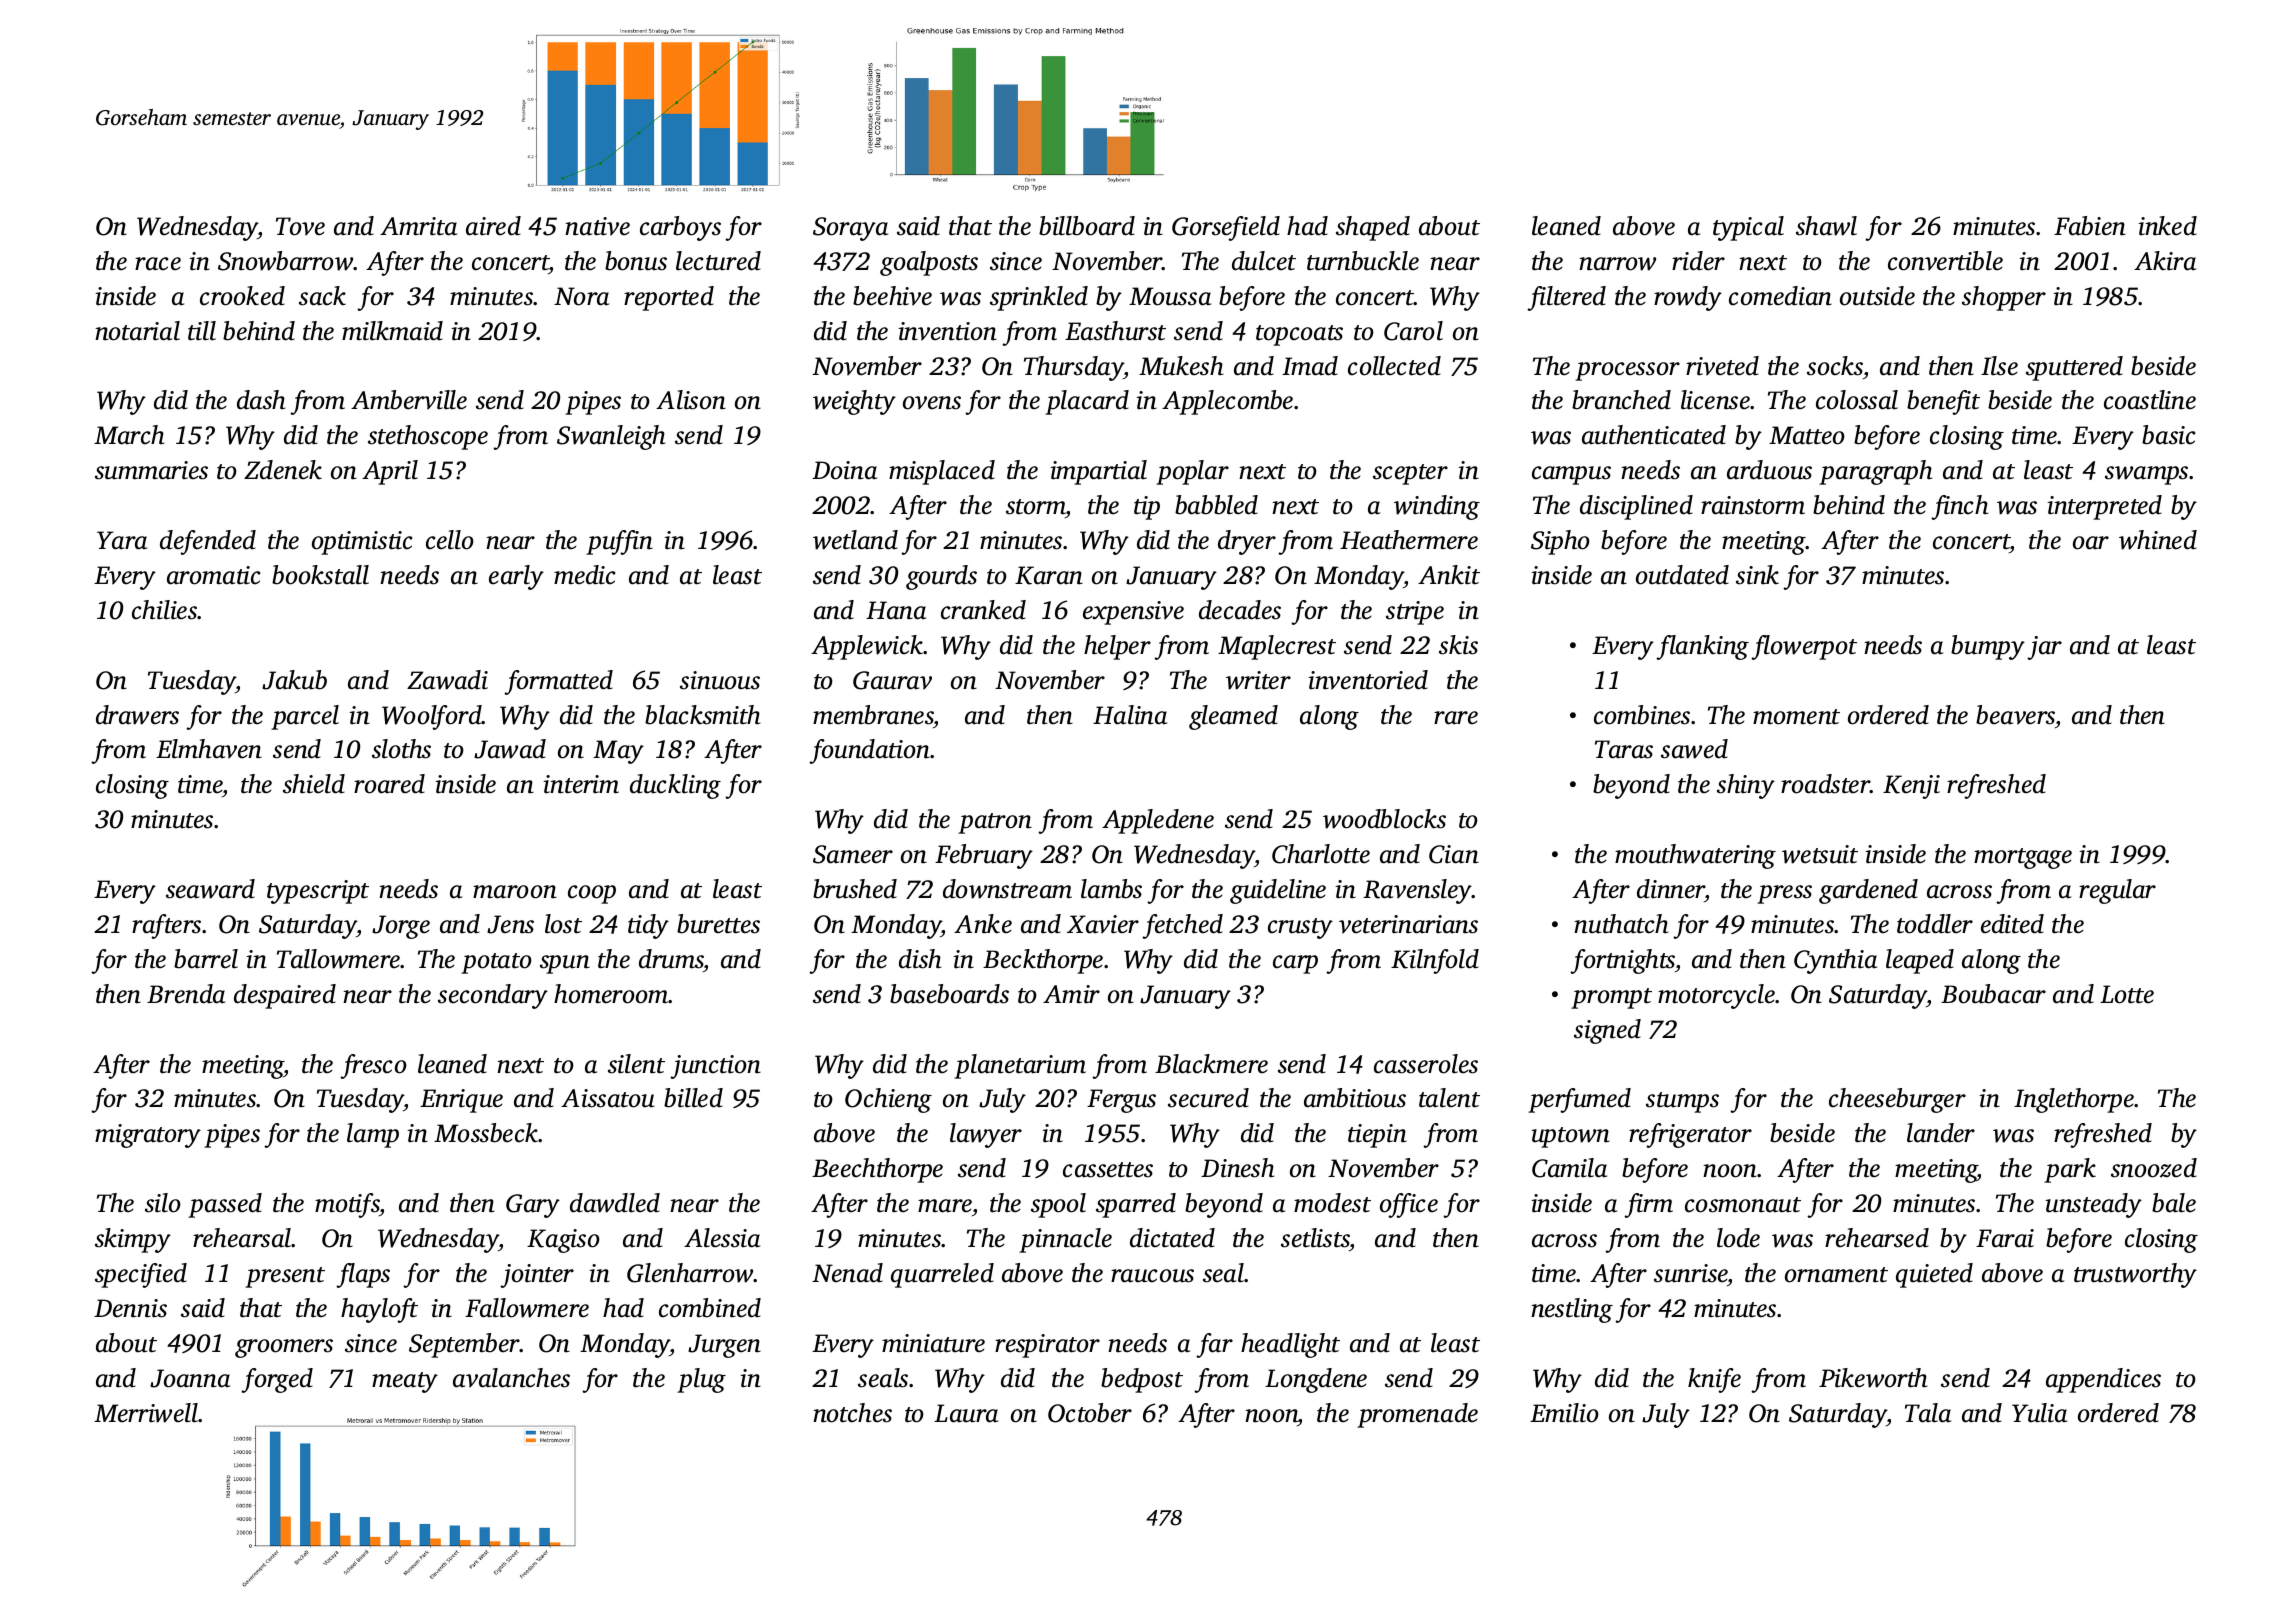 Image resolution: width=2292 pixels, height=1620 pixels. What do you see at coordinates (1295, 964) in the screenshot?
I see `carp` at bounding box center [1295, 964].
